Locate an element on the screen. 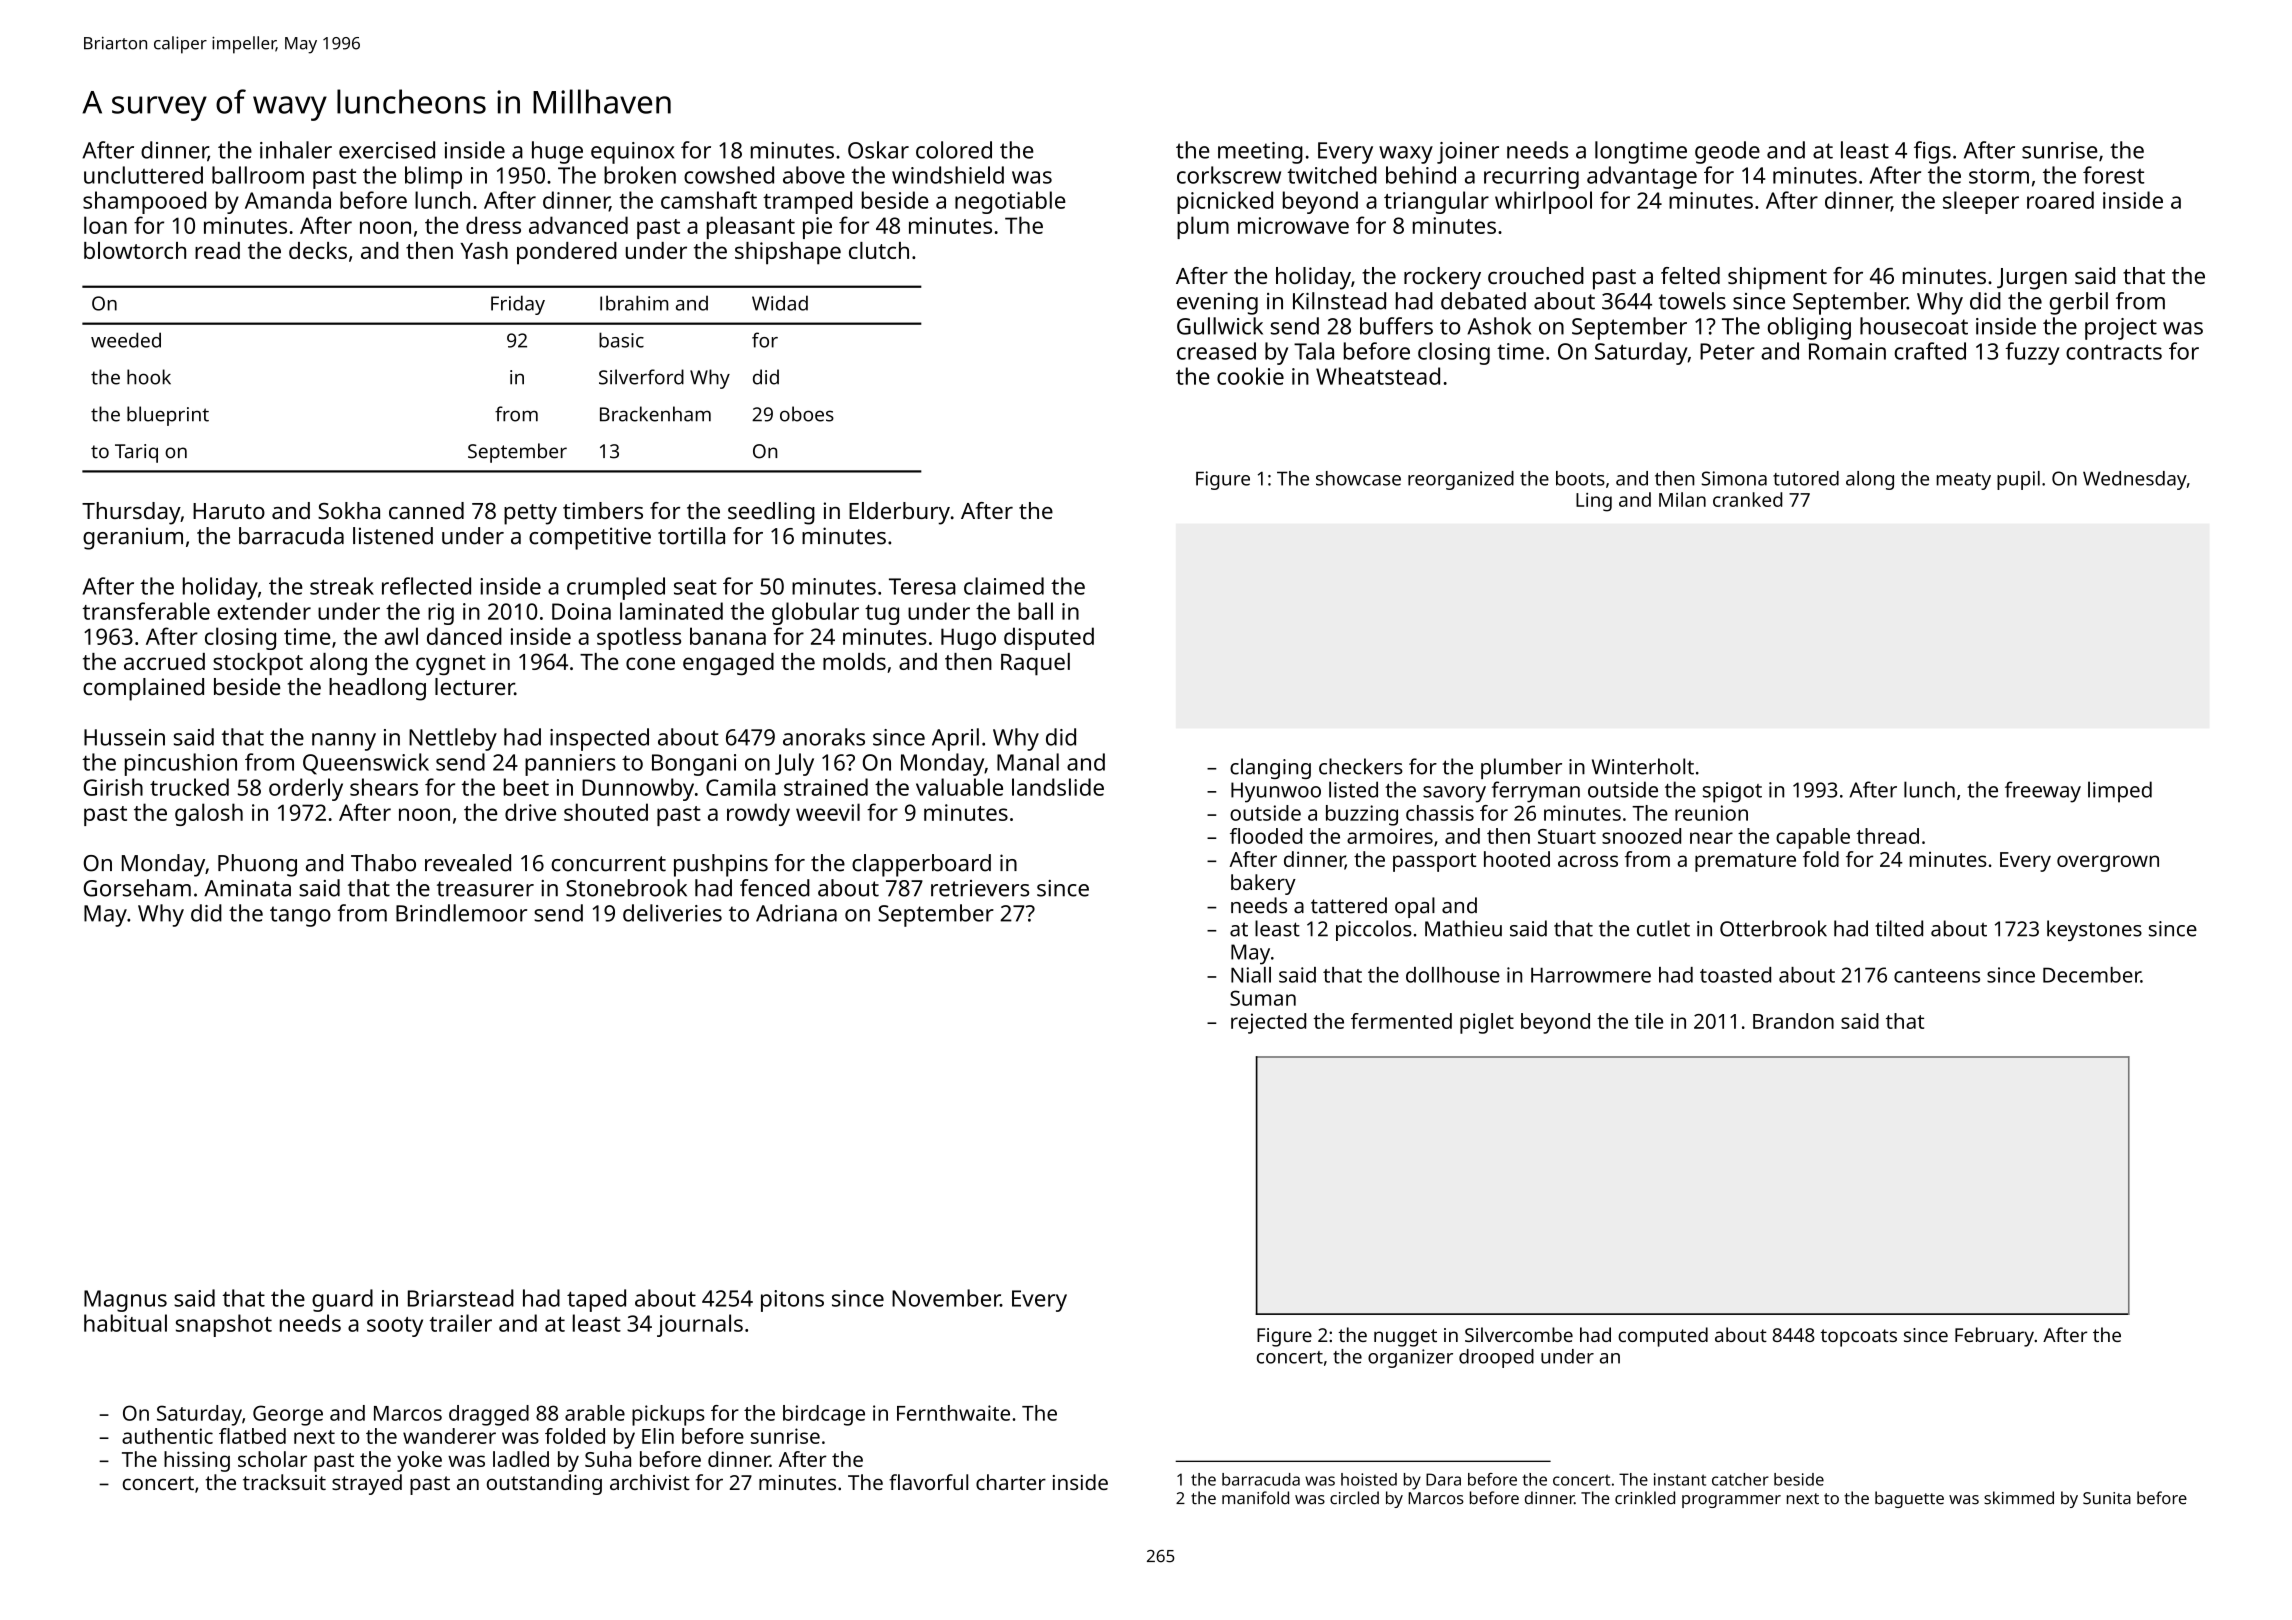 The width and height of the screenshot is (2292, 1620). disputed is located at coordinates (1049, 638).
